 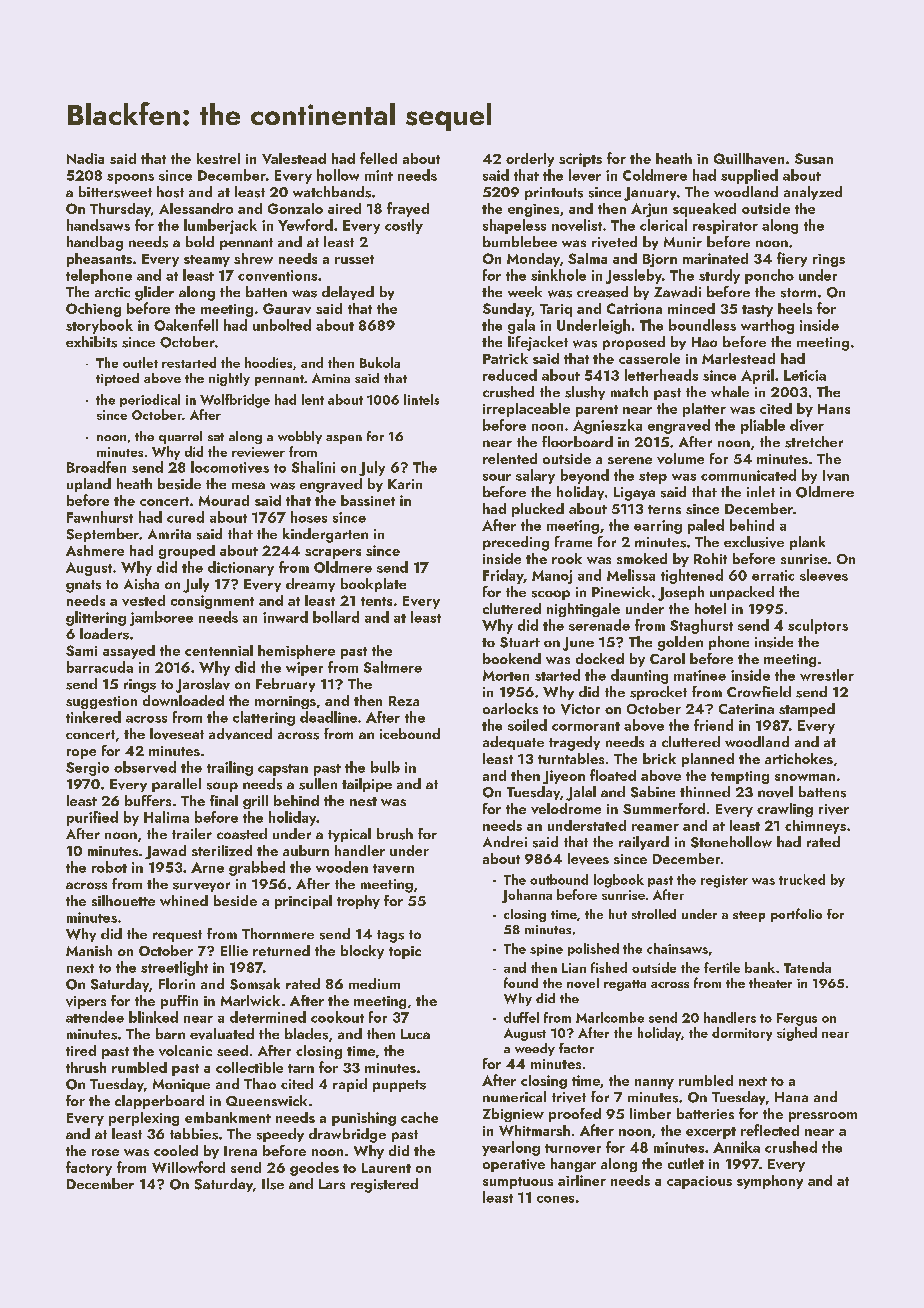 What do you see at coordinates (105, 1152) in the image?
I see `rose` at bounding box center [105, 1152].
